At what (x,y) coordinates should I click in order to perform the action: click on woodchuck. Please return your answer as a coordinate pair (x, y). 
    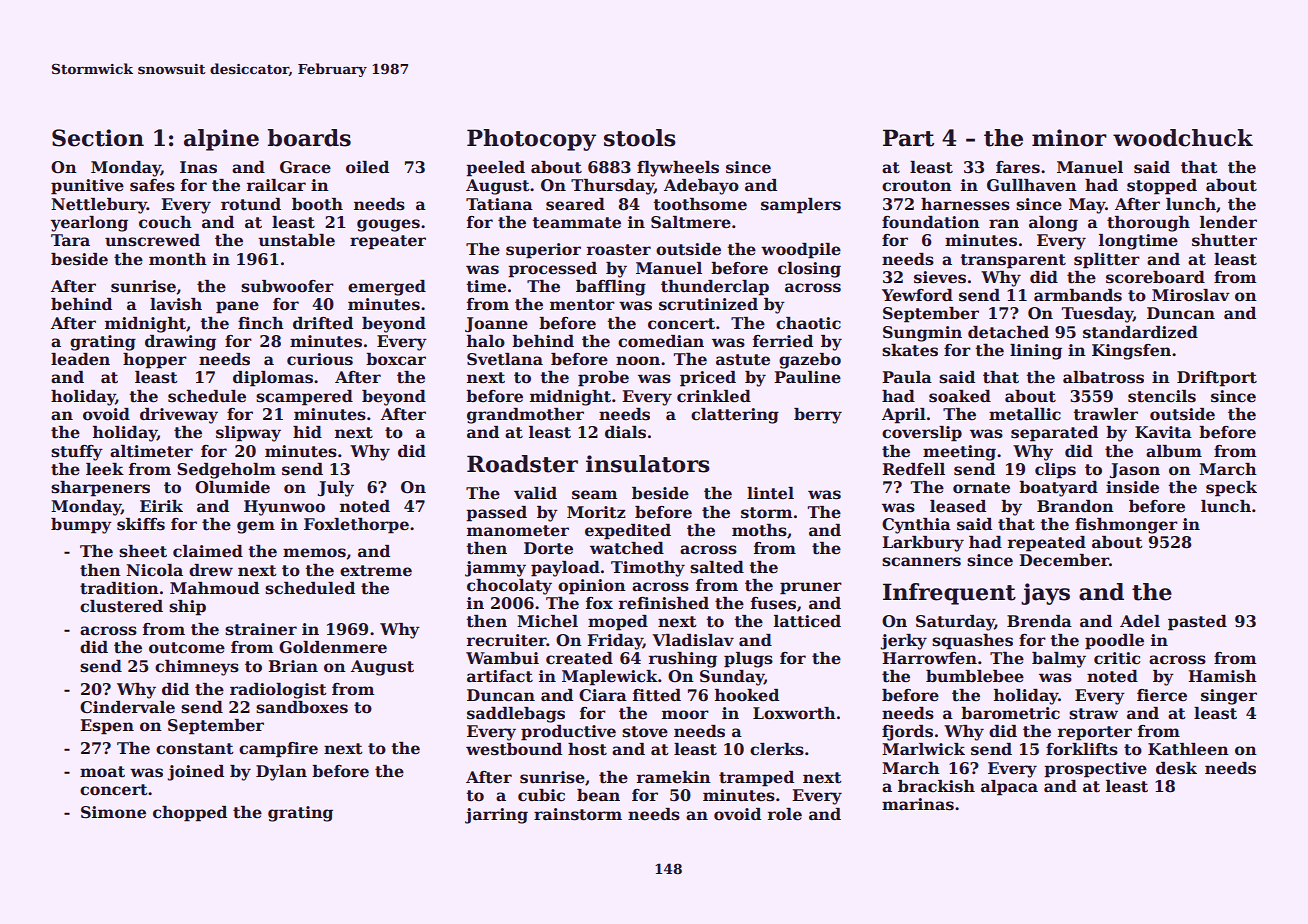
    Looking at the image, I should click on (1183, 138).
